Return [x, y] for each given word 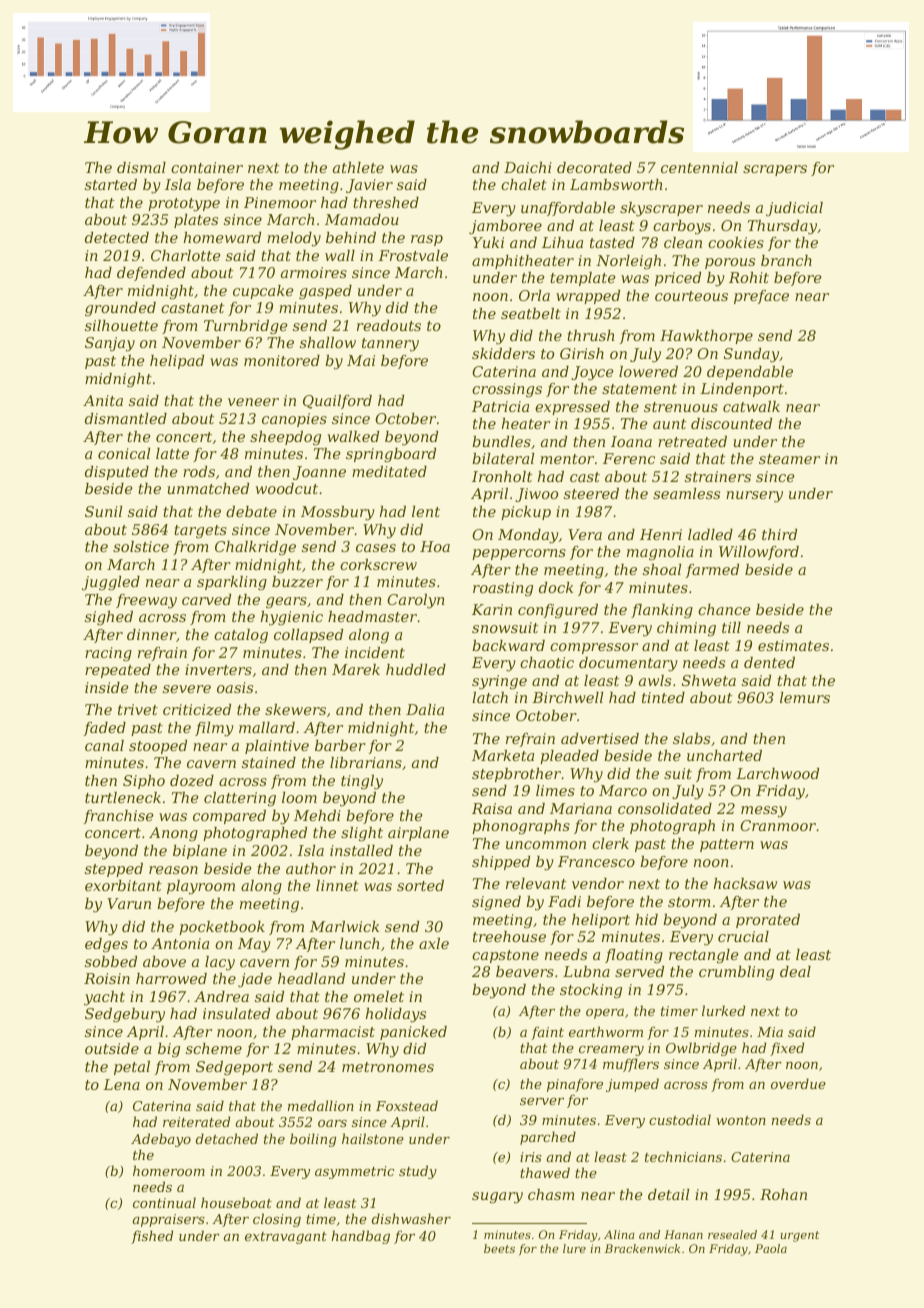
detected [117, 237]
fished [152, 1237]
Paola [771, 1248]
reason [173, 870]
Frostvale [413, 255]
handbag [361, 1237]
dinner [151, 634]
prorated [768, 921]
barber [340, 745]
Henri [661, 534]
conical [124, 453]
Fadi [564, 901]
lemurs [805, 697]
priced [678, 279]
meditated [389, 471]
